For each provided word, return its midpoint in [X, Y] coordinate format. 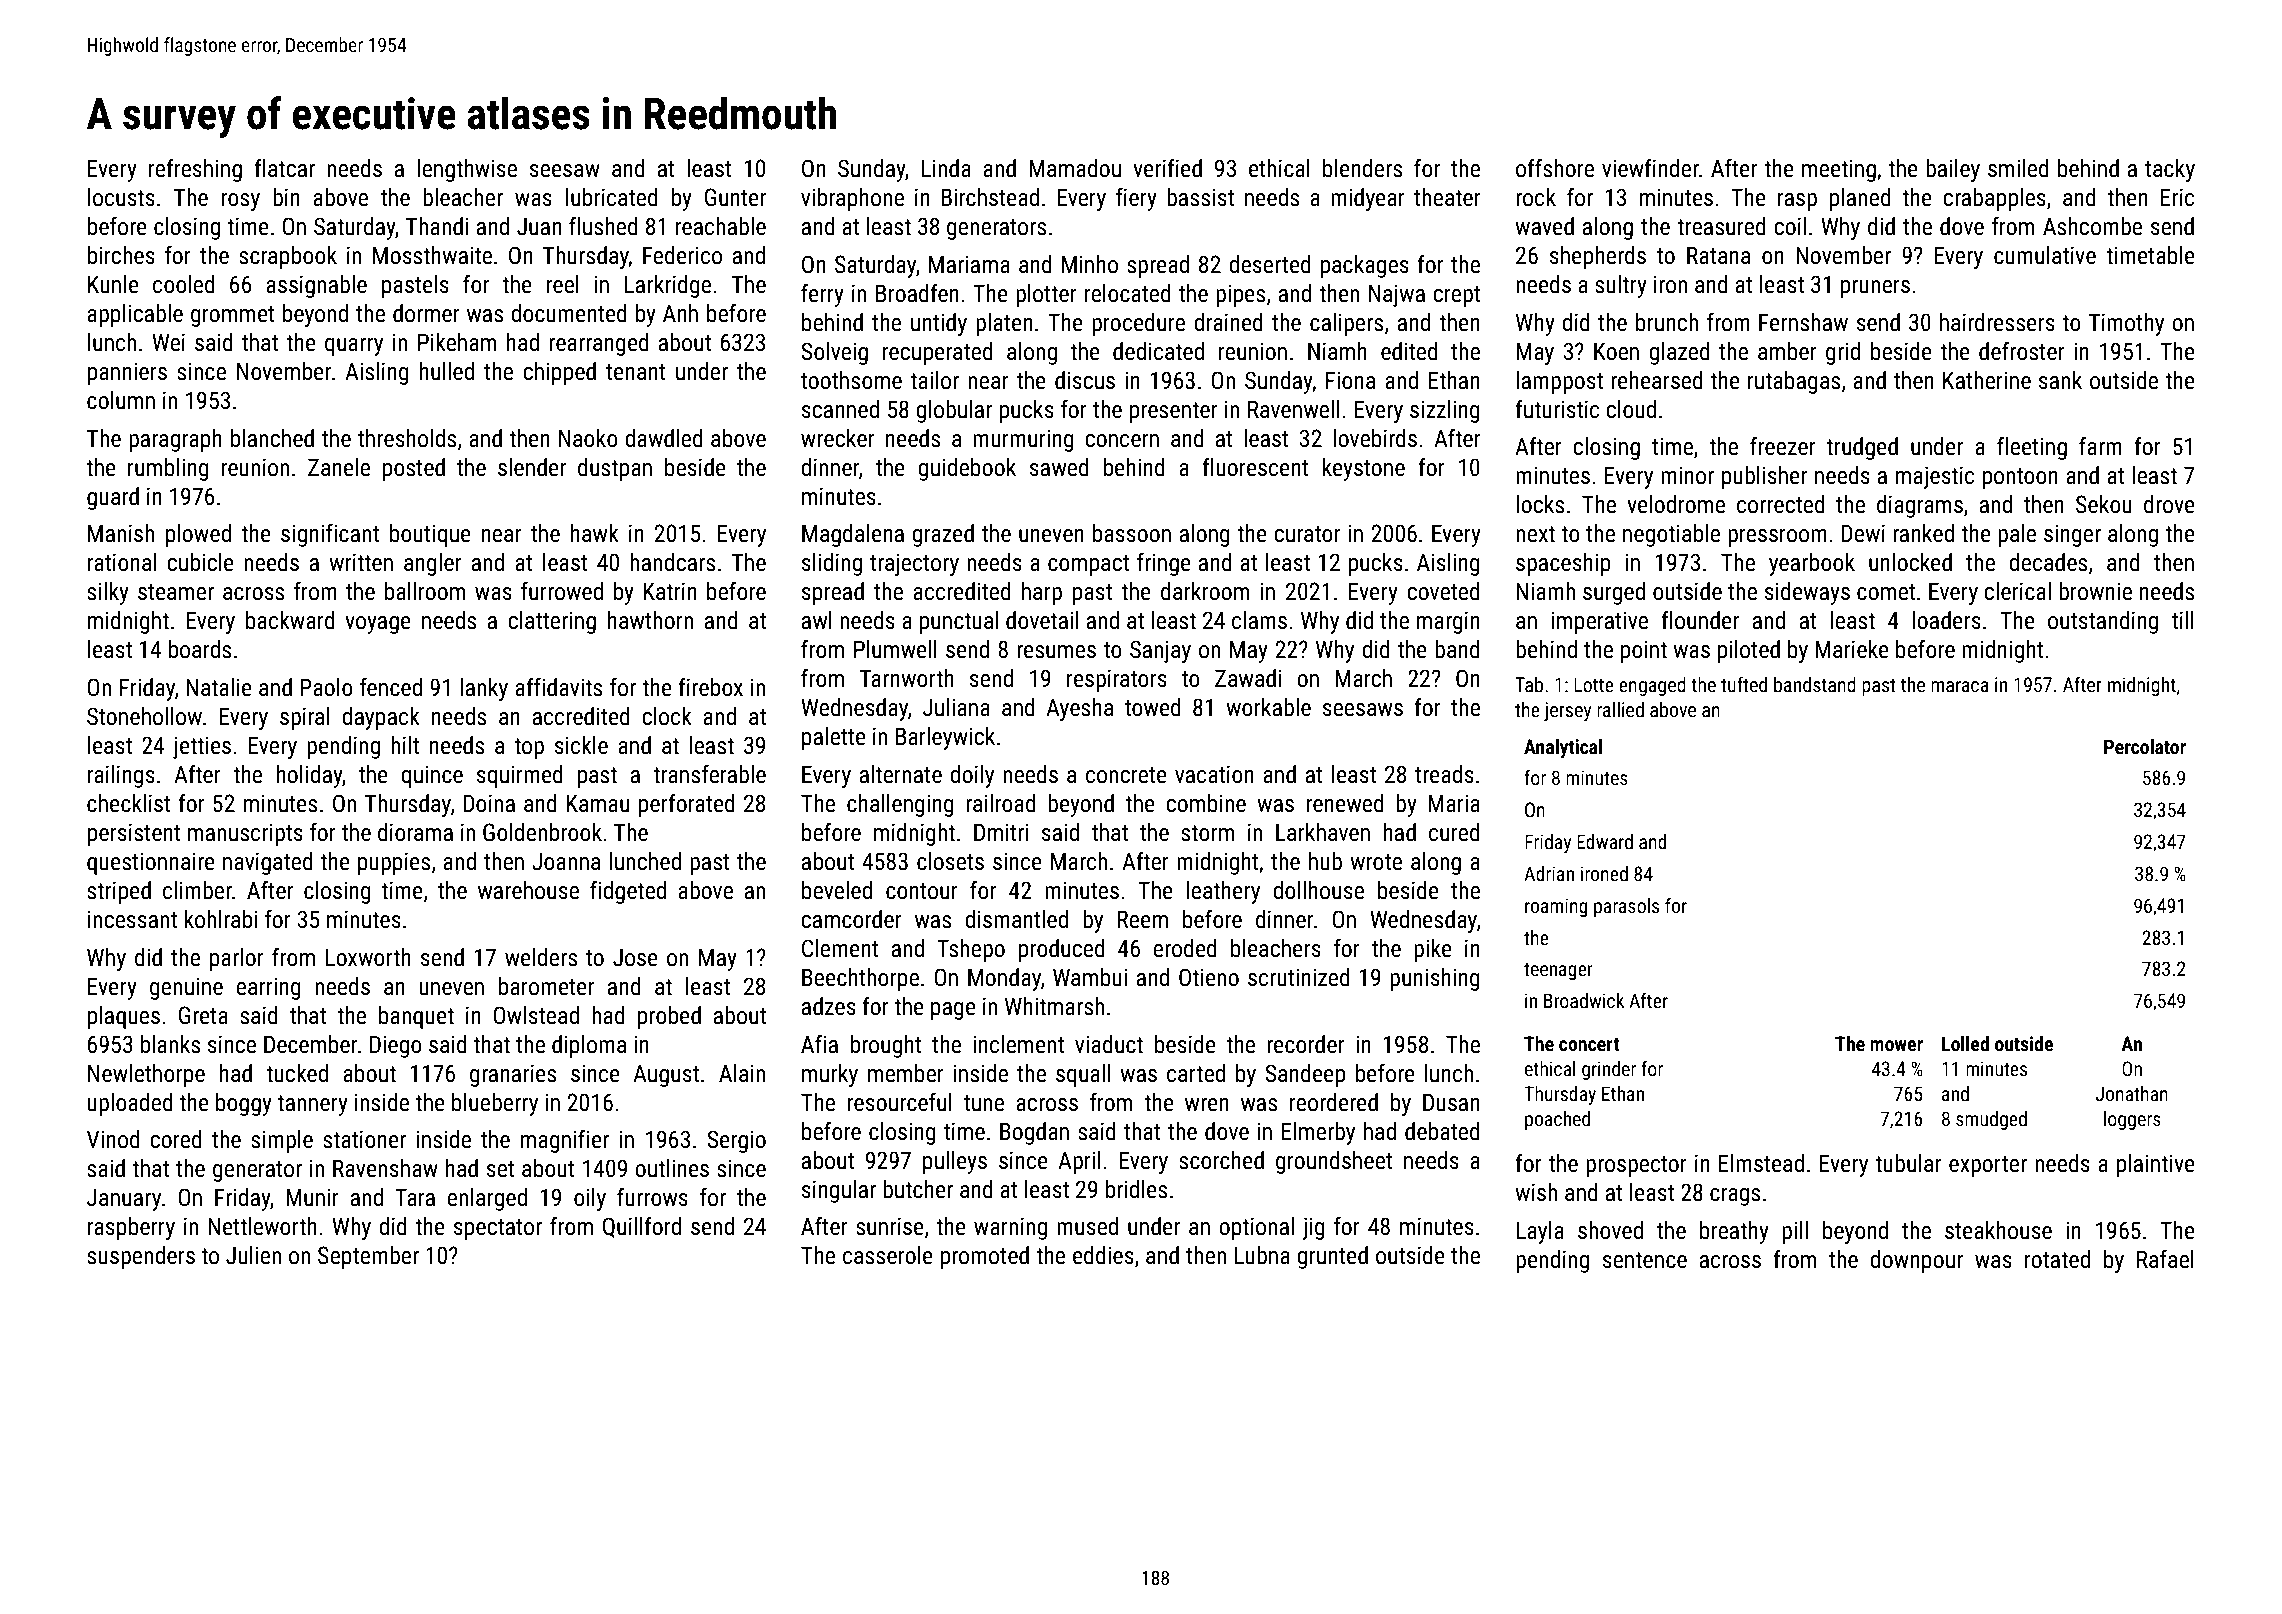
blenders [1362, 168]
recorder [1306, 1044]
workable [1268, 707]
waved [1544, 226]
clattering [552, 622]
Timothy [2126, 324]
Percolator [2145, 746]
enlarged [487, 1199]
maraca [1959, 686]
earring [268, 988]
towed [1153, 707]
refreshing [195, 170]
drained [1228, 322]
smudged [1991, 1120]
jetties [202, 747]
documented [569, 313]
